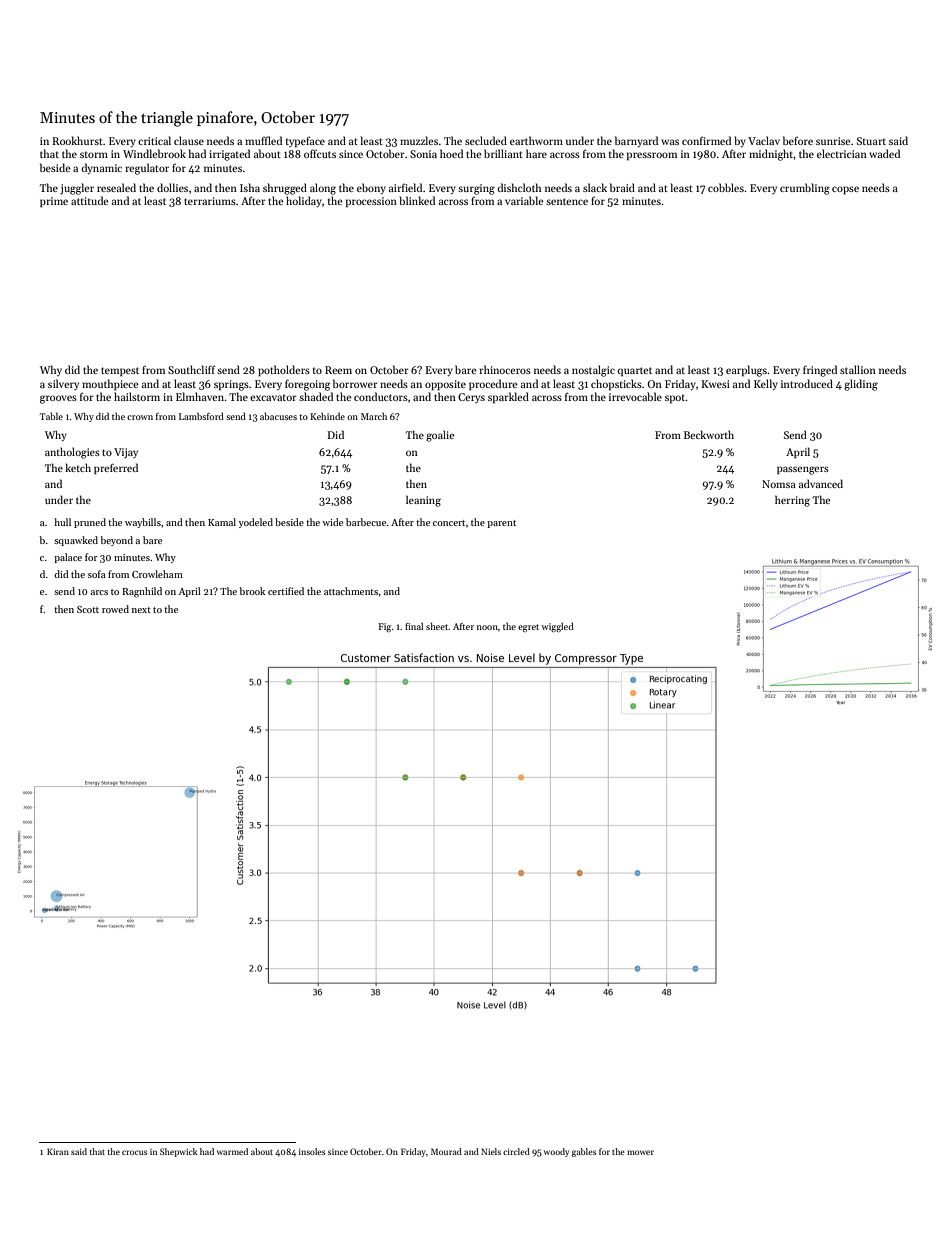 Image resolution: width=952 pixels, height=1233 pixels. What do you see at coordinates (68, 558) in the document?
I see `palace` at bounding box center [68, 558].
